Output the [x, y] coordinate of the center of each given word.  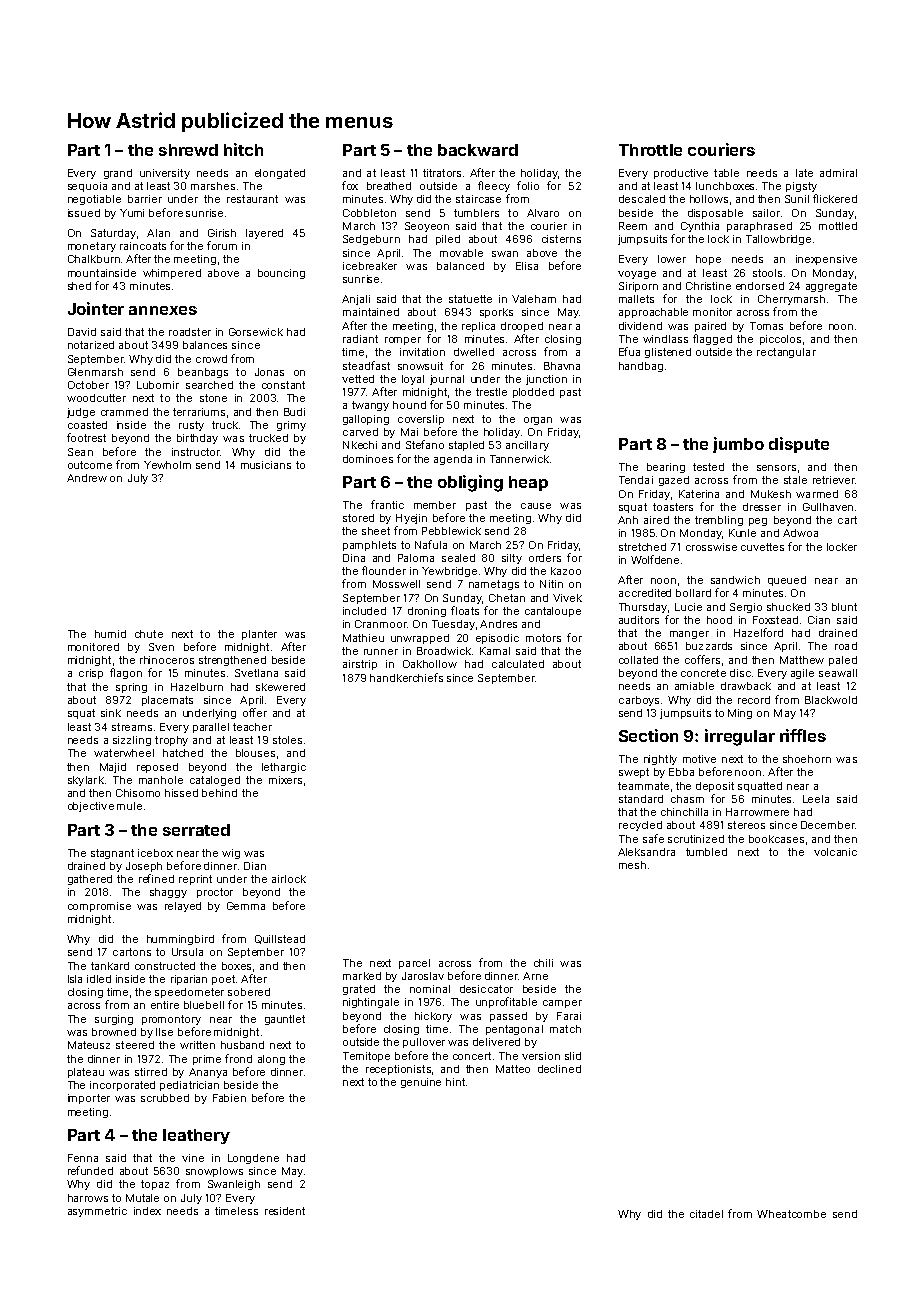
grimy [291, 426]
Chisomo [138, 793]
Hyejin [411, 519]
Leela [816, 799]
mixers [285, 780]
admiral [838, 173]
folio [528, 185]
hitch [243, 149]
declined [559, 1069]
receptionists [398, 1070]
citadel [706, 1214]
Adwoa [800, 533]
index [147, 1211]
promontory [171, 1020]
